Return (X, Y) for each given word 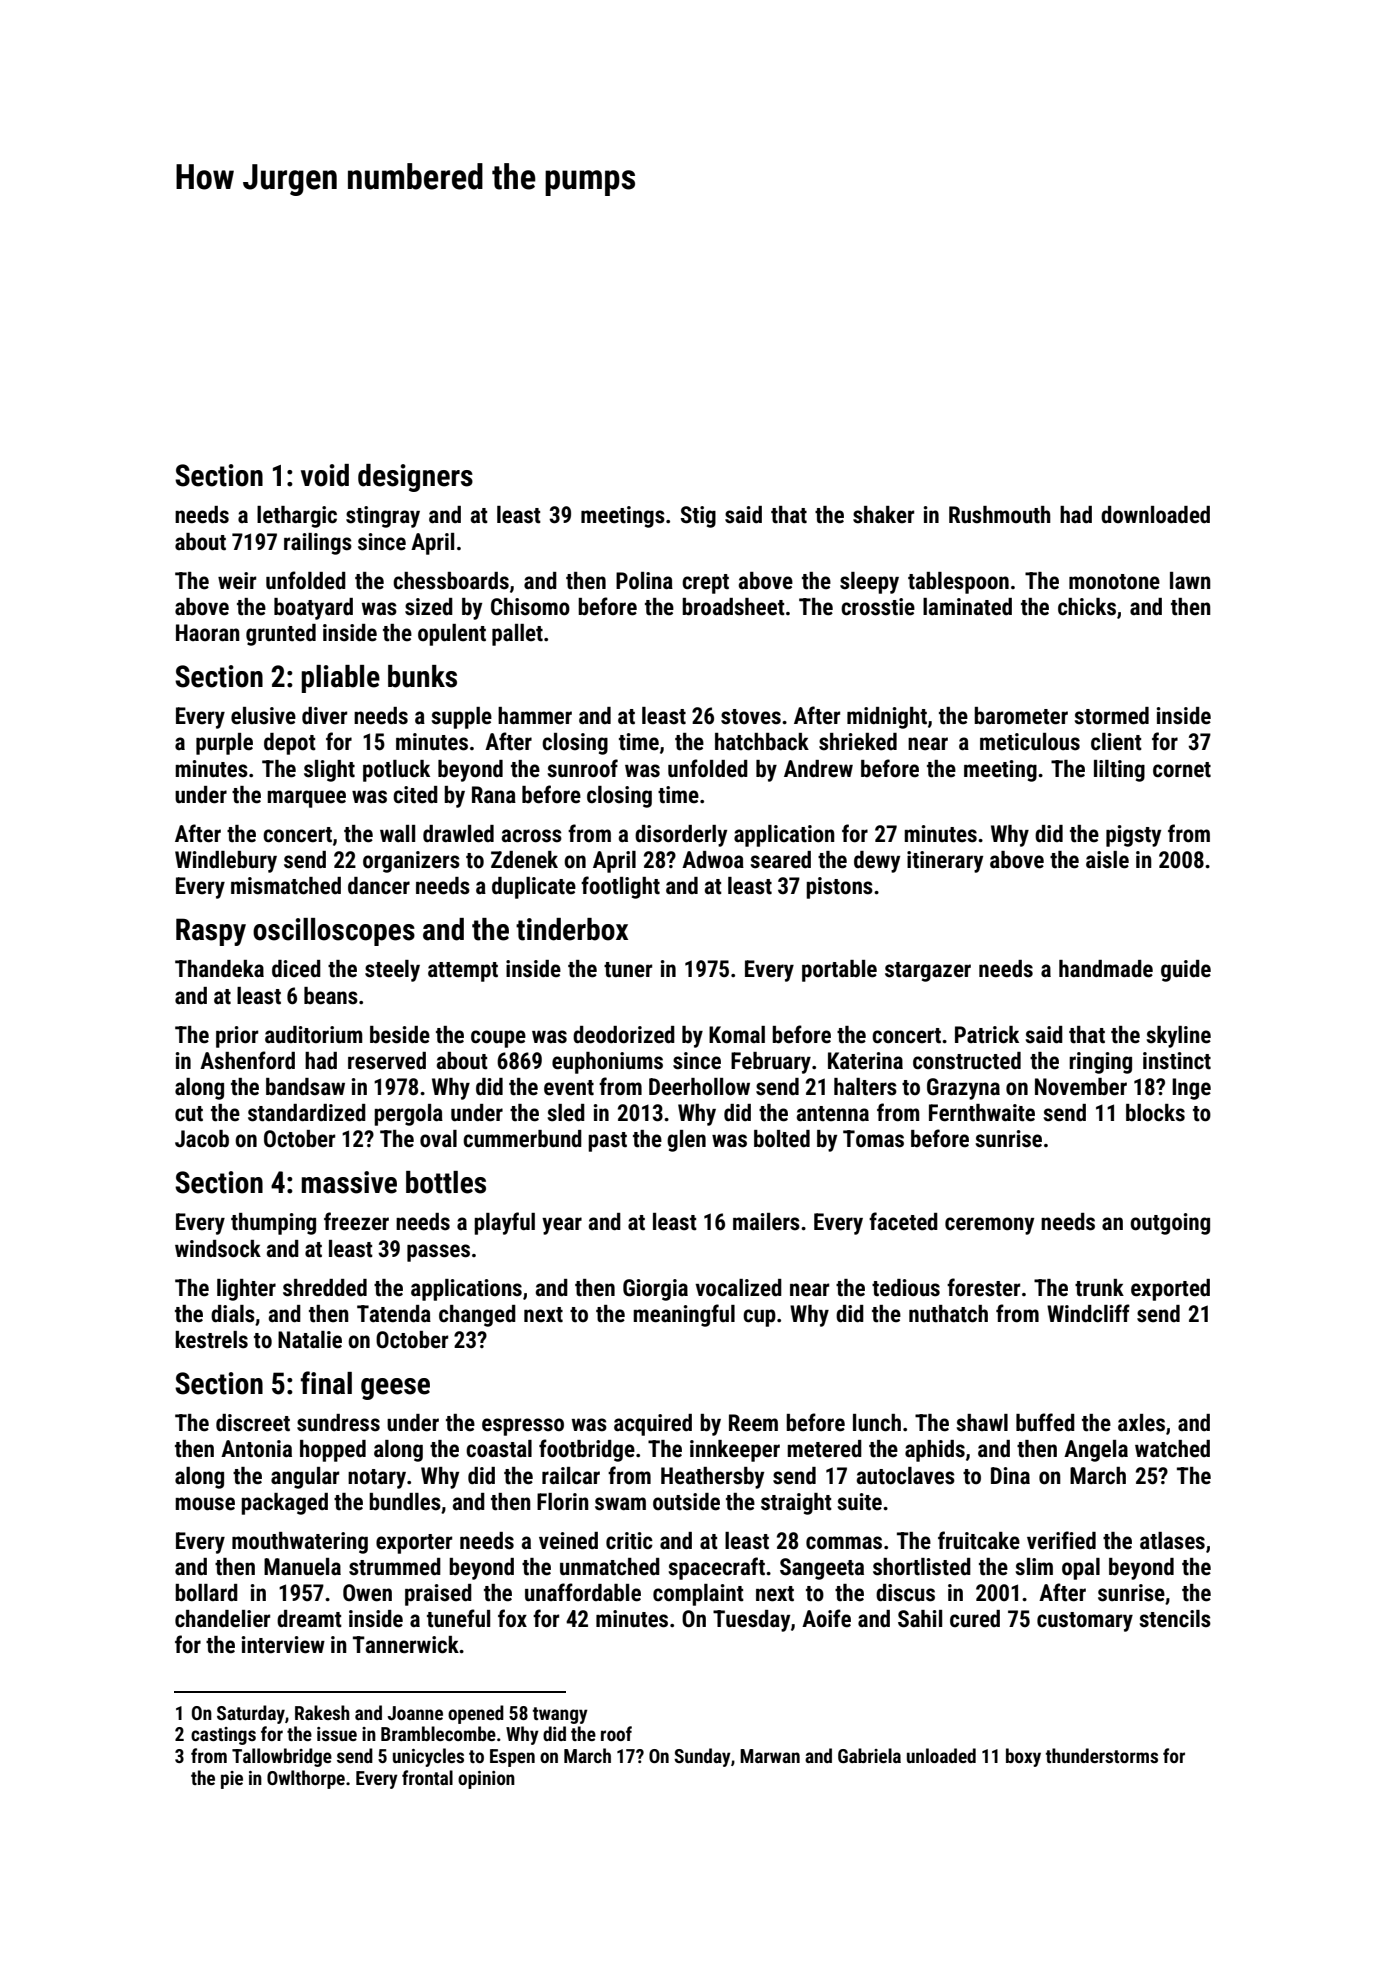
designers (415, 478)
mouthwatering (300, 1543)
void (325, 475)
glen (686, 1141)
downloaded (1155, 515)
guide (1186, 971)
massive (349, 1182)
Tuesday (751, 1621)
